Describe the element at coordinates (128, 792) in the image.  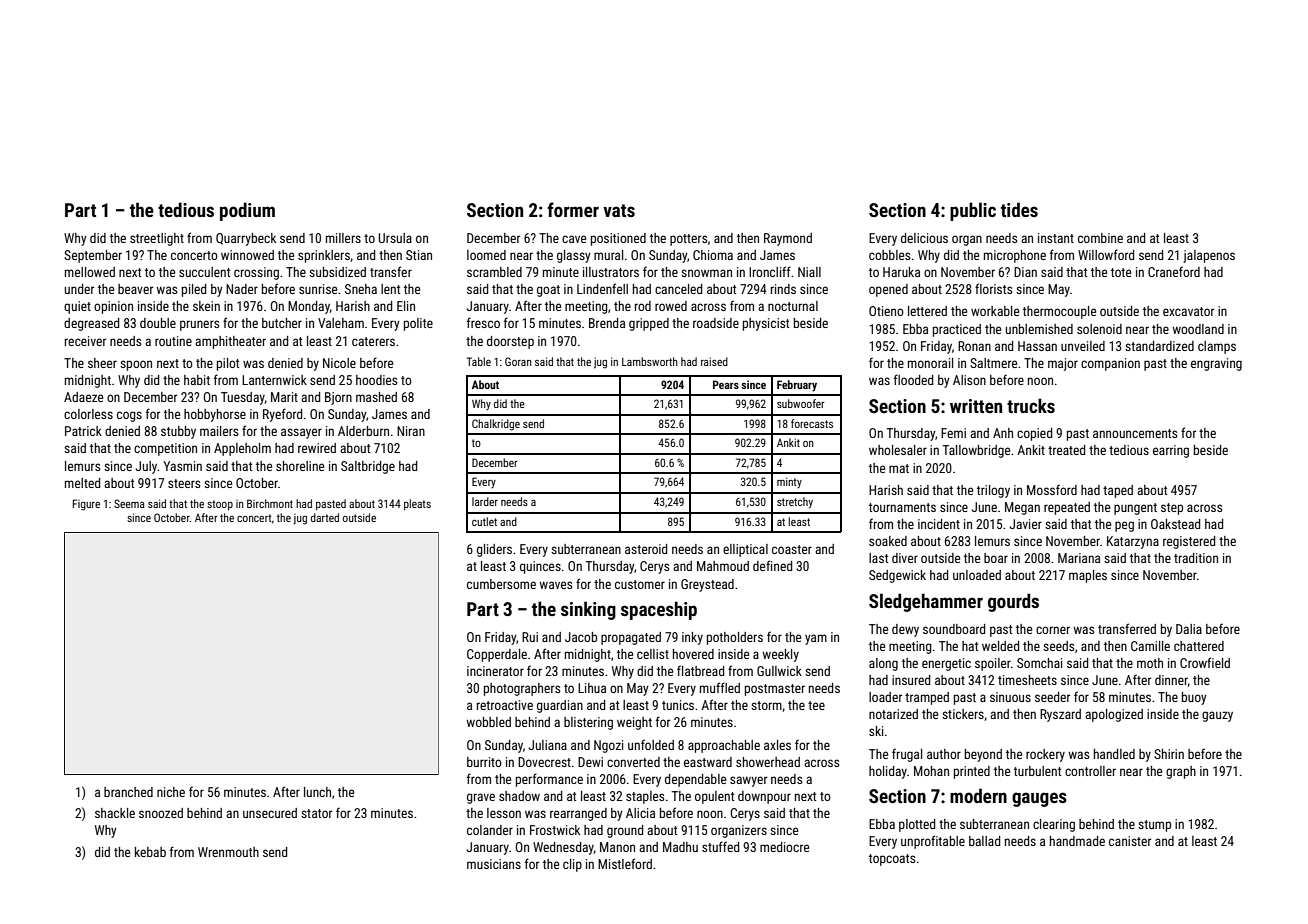
I see `branched` at that location.
